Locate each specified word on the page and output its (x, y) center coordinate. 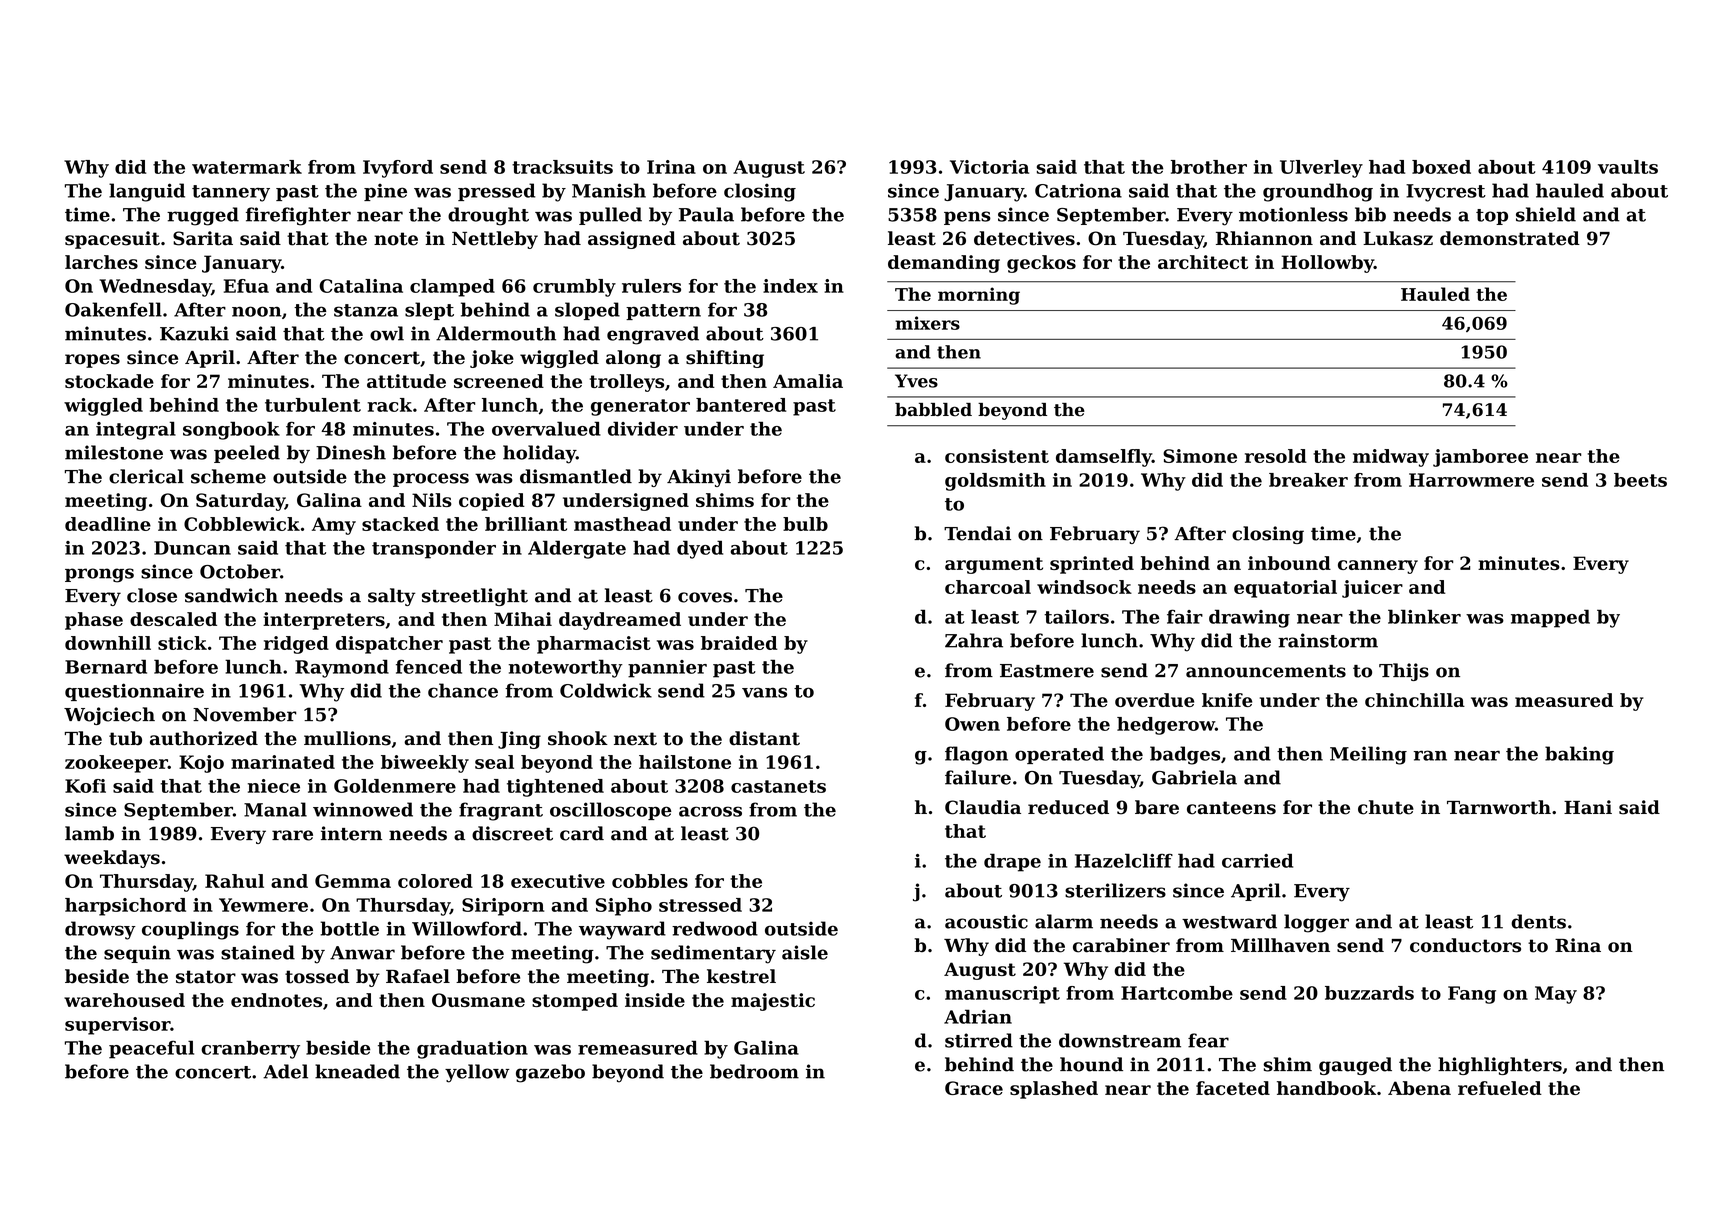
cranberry (250, 1049)
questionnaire (134, 692)
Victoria (989, 167)
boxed (1441, 167)
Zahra (974, 640)
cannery (1378, 567)
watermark (247, 167)
